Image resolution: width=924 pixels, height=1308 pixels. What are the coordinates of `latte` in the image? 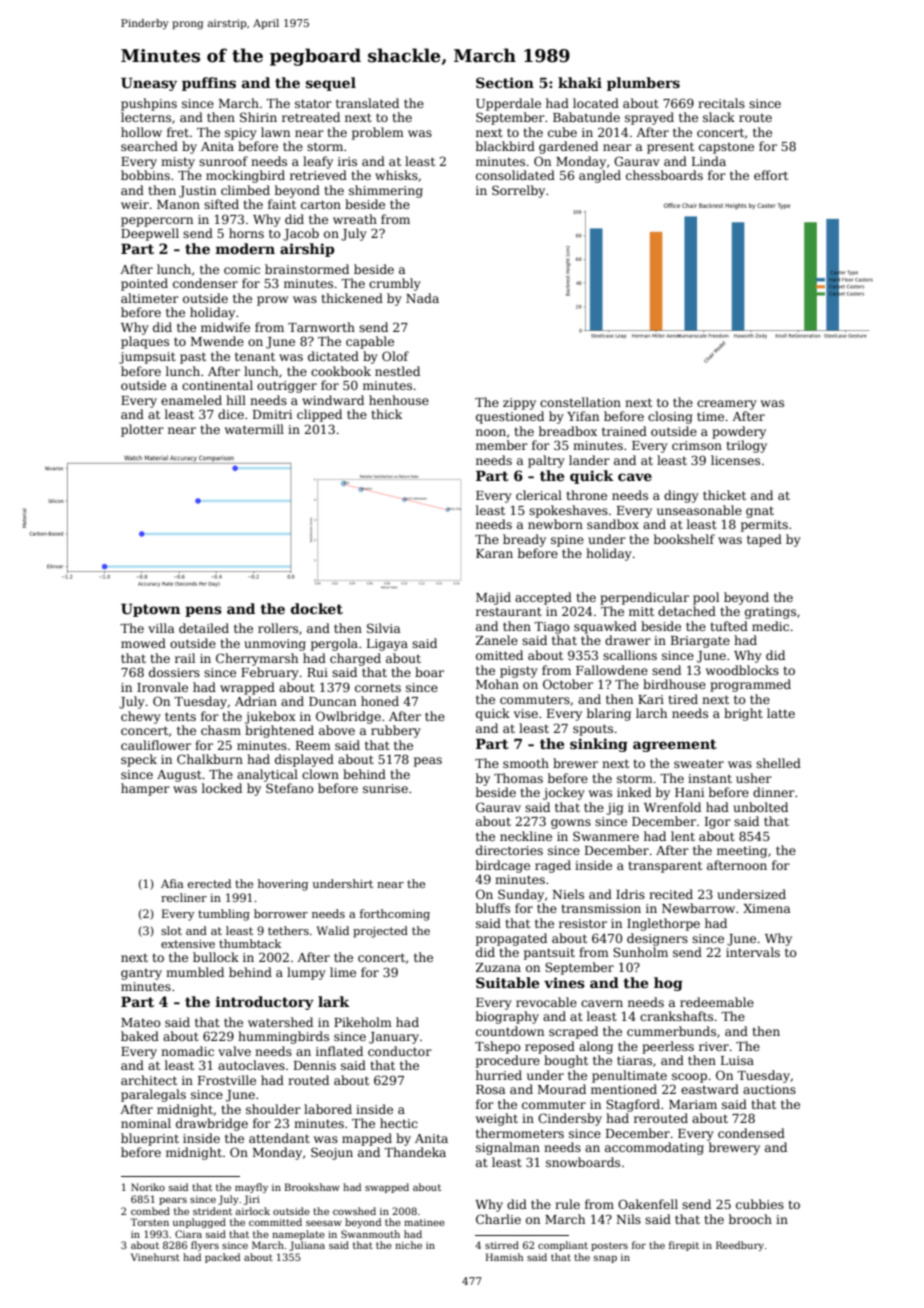 It's located at (781, 713).
